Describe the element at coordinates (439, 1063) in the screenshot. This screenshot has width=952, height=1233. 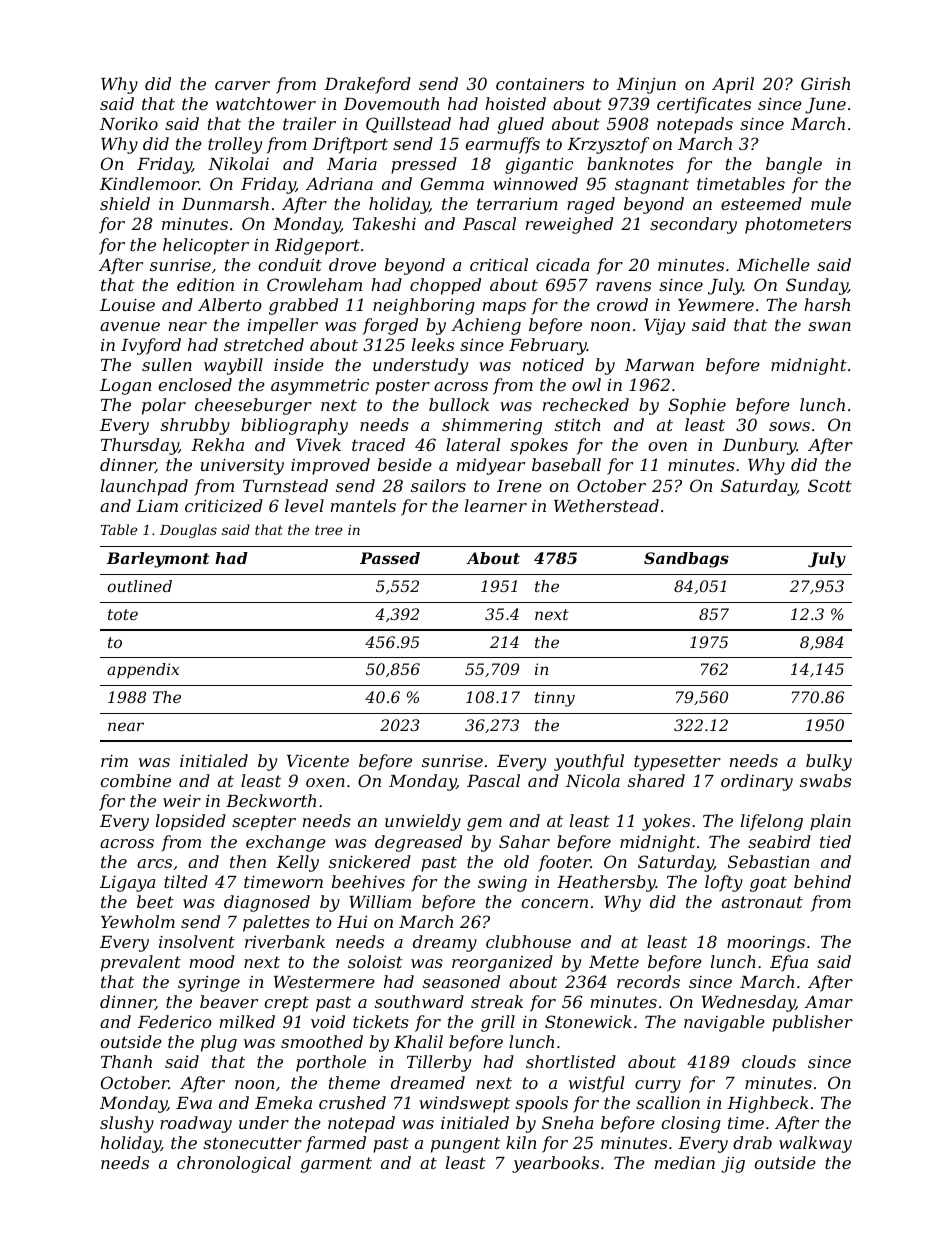
I see `Tillerby` at that location.
